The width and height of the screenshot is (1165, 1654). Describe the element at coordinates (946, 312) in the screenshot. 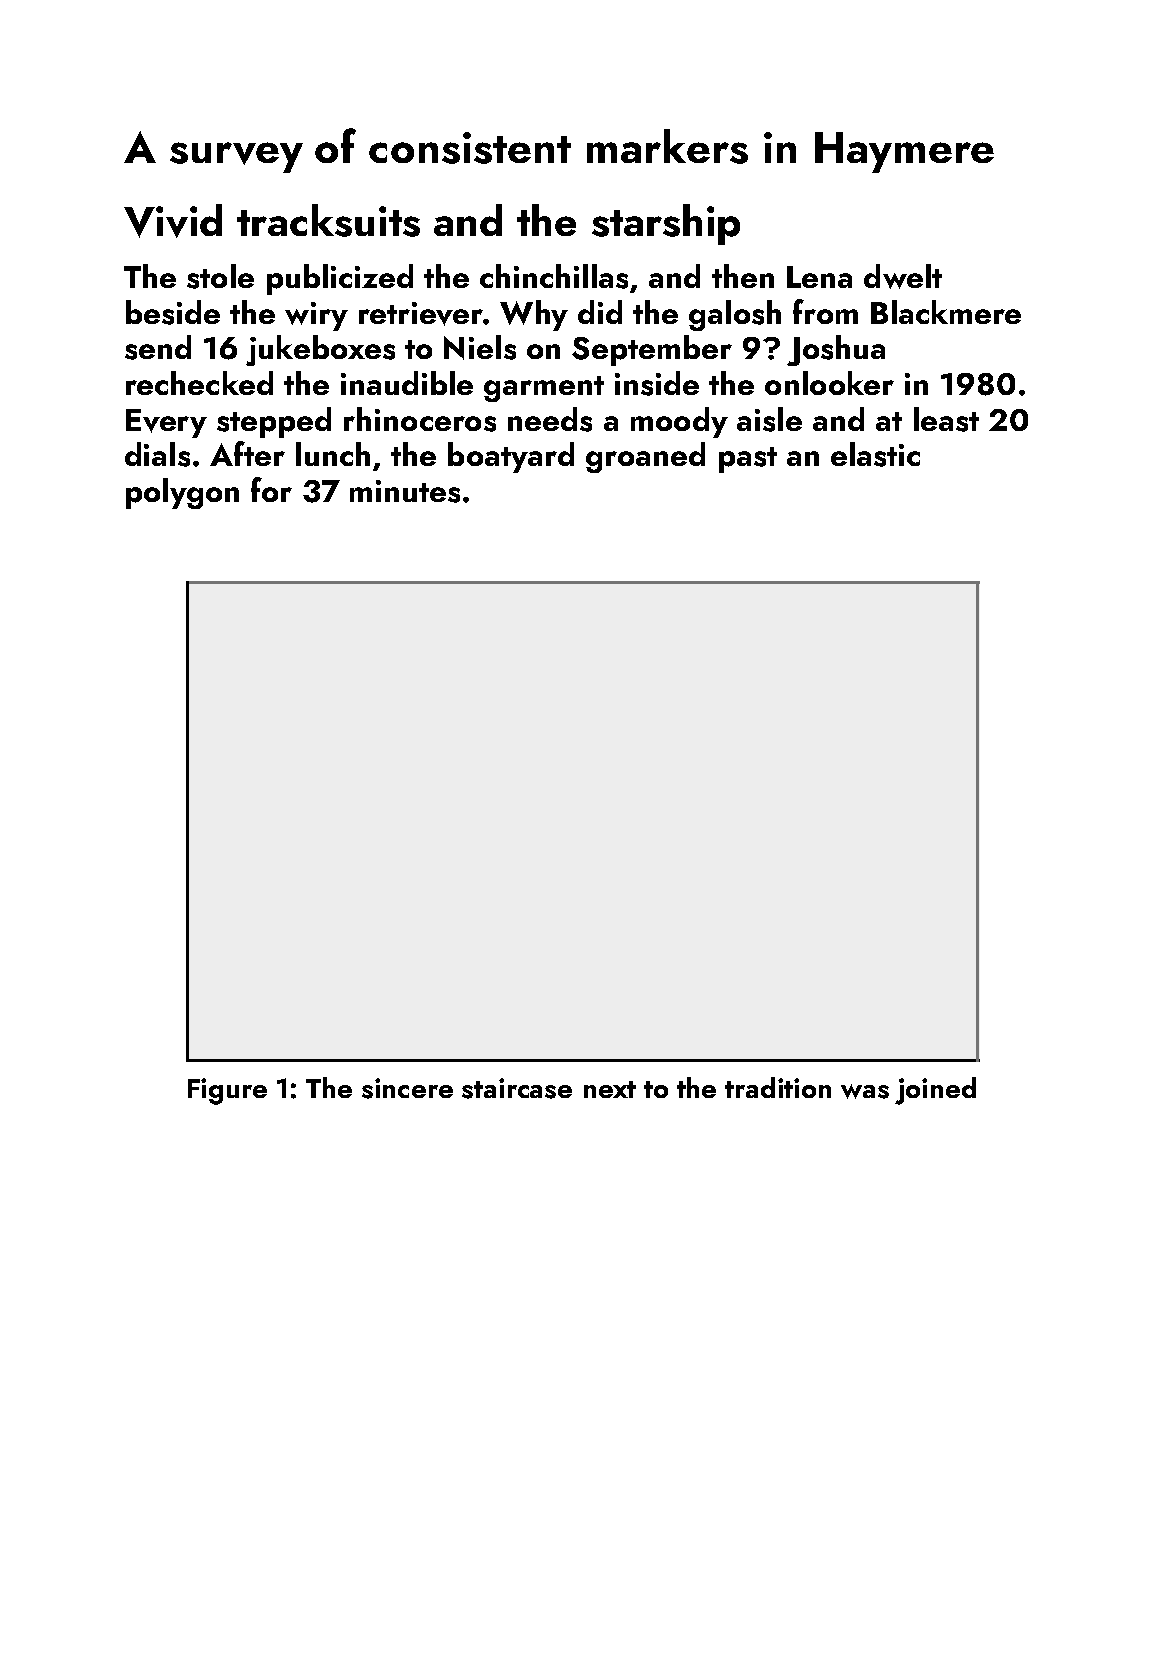

I see `Blackmere` at that location.
